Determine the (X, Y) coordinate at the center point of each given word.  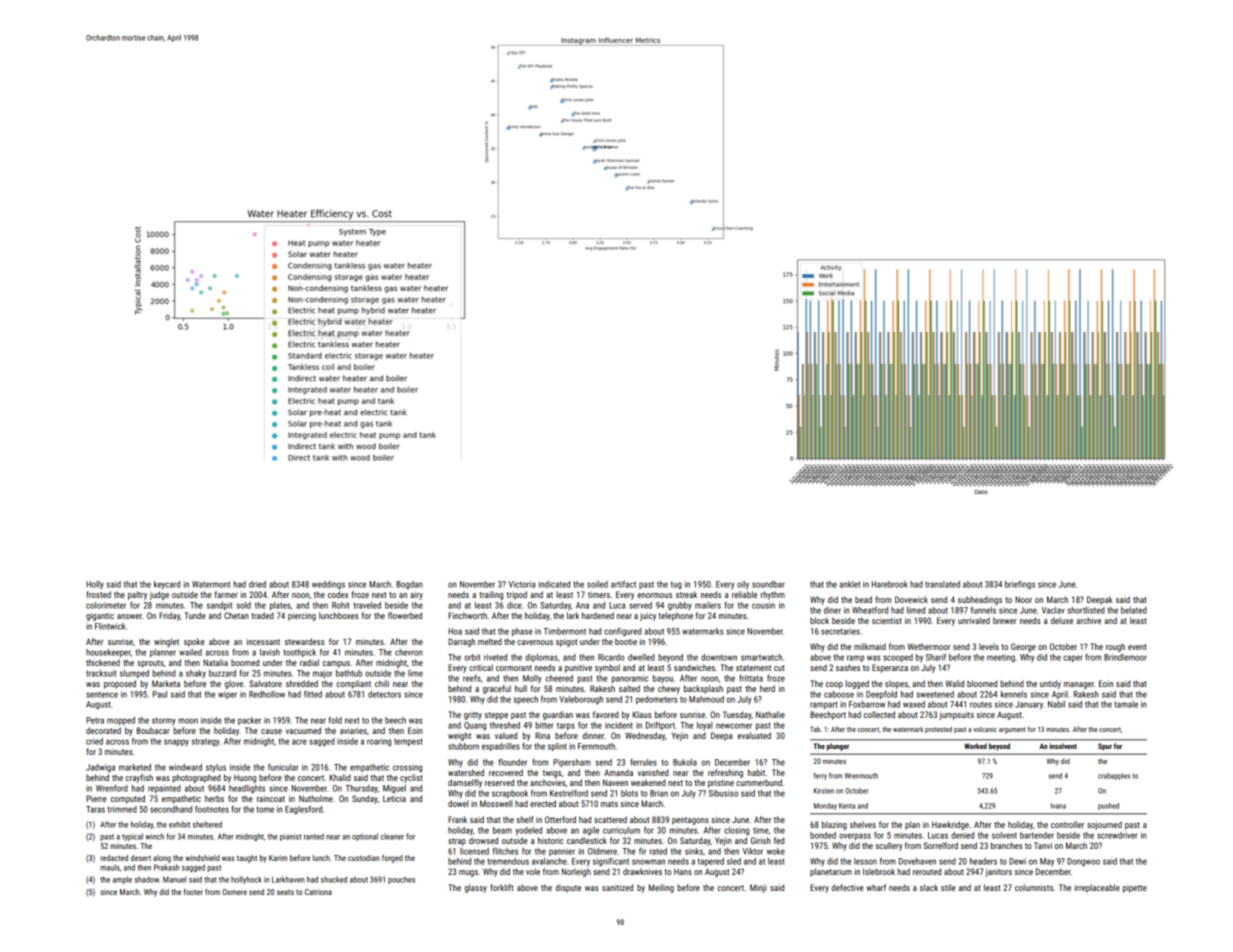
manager (1079, 685)
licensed (474, 851)
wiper (227, 695)
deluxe (1062, 620)
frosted (98, 594)
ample (122, 880)
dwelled (641, 657)
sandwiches (694, 667)
